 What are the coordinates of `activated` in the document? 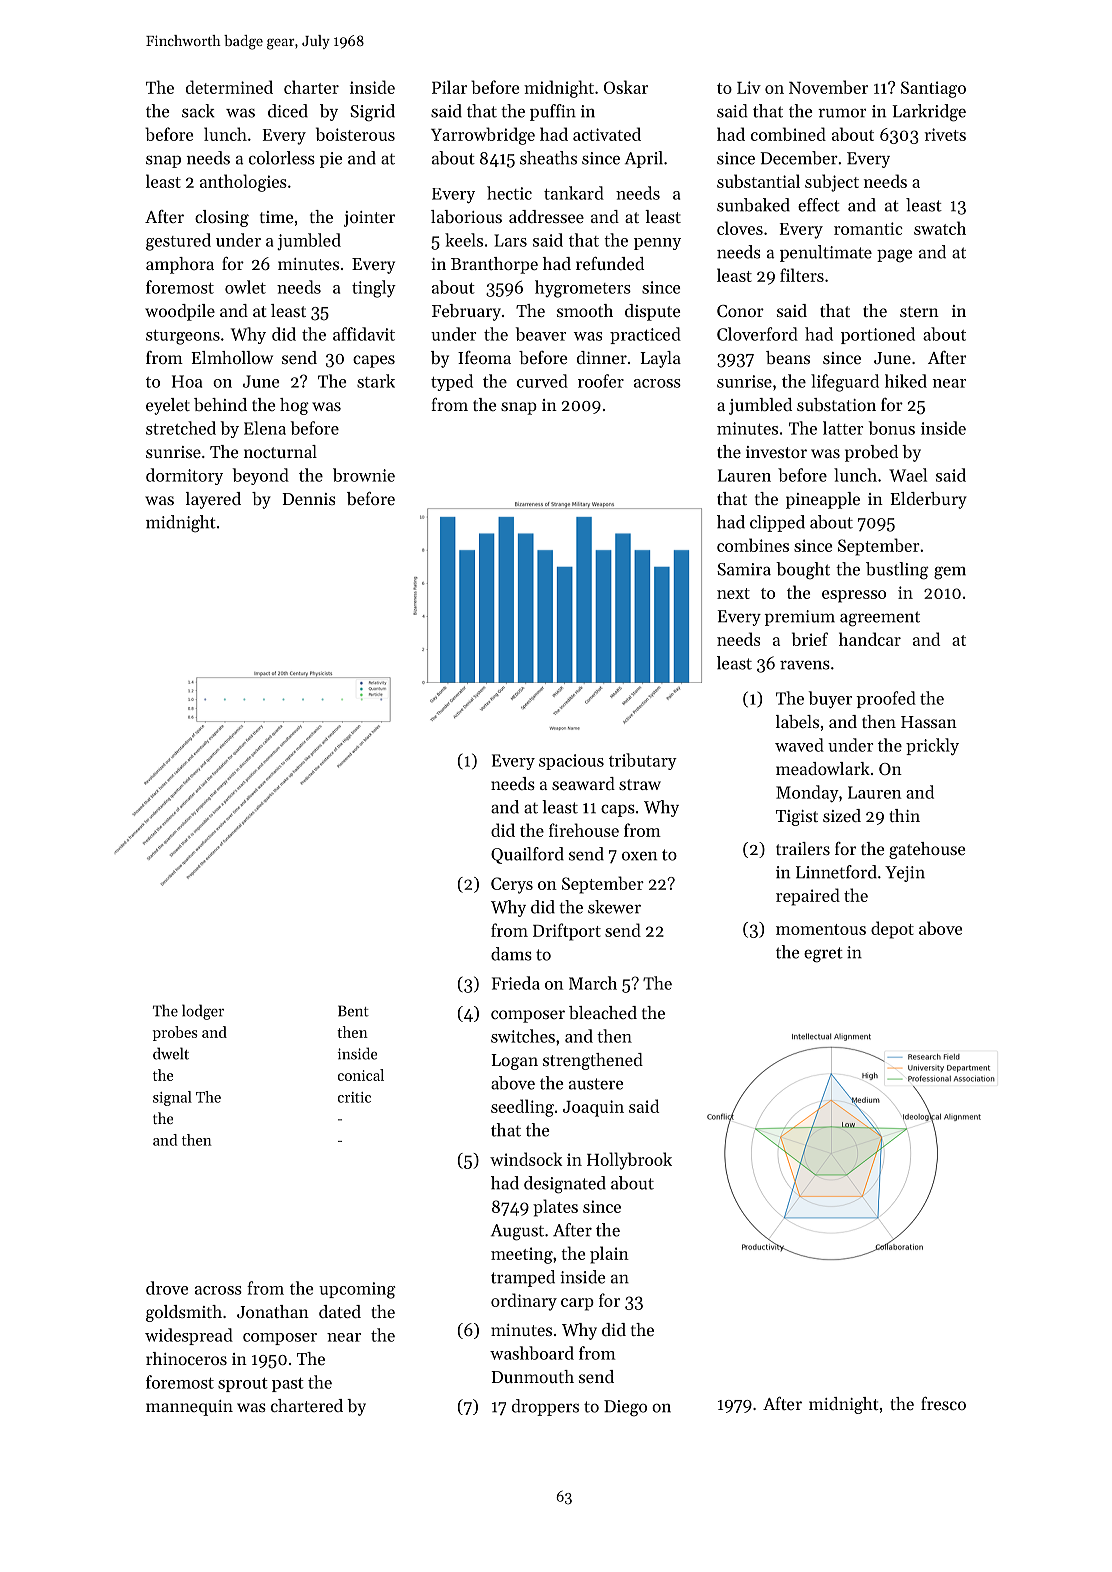 It's located at (607, 134).
